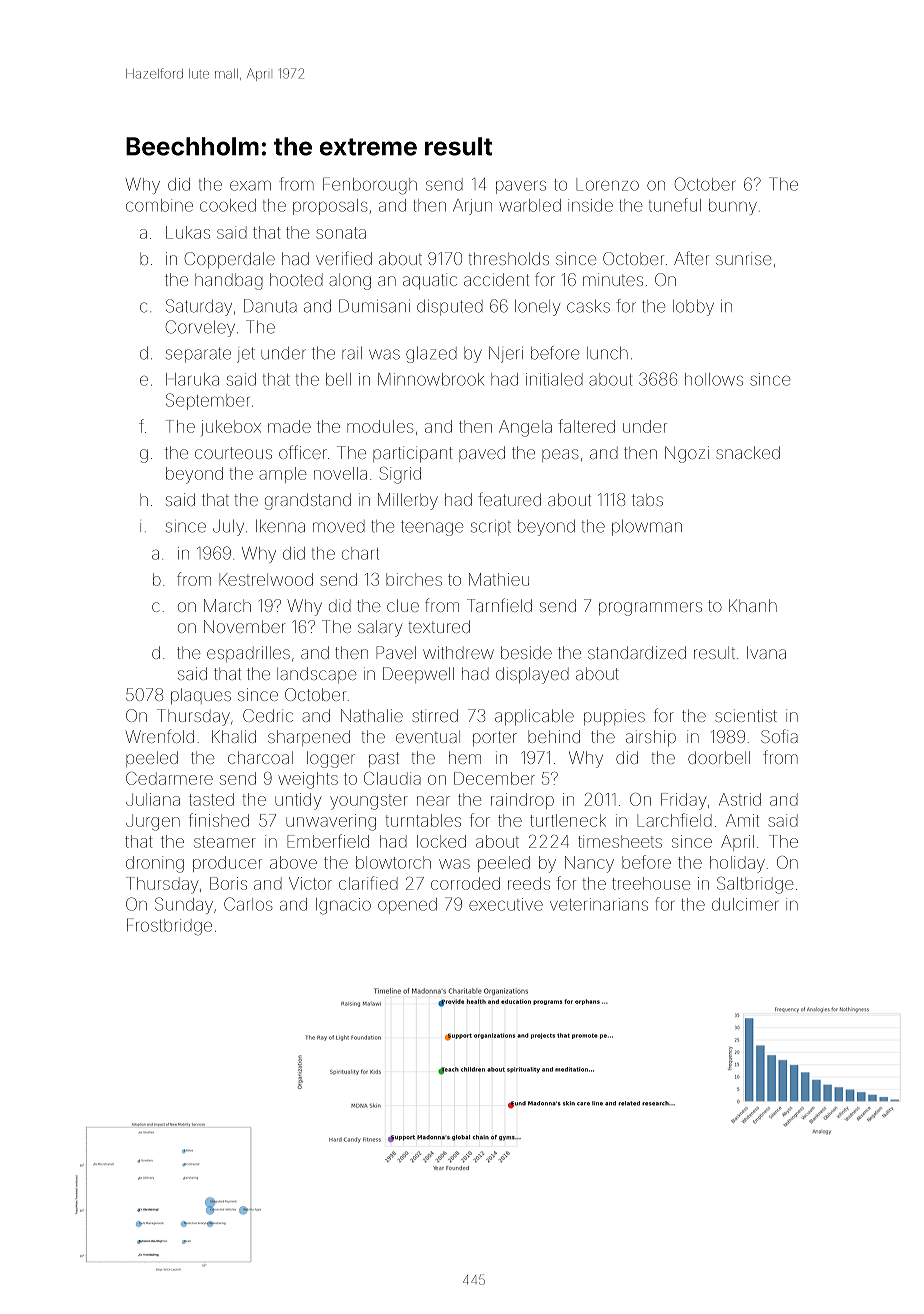  What do you see at coordinates (260, 757) in the screenshot?
I see `charcoal` at bounding box center [260, 757].
